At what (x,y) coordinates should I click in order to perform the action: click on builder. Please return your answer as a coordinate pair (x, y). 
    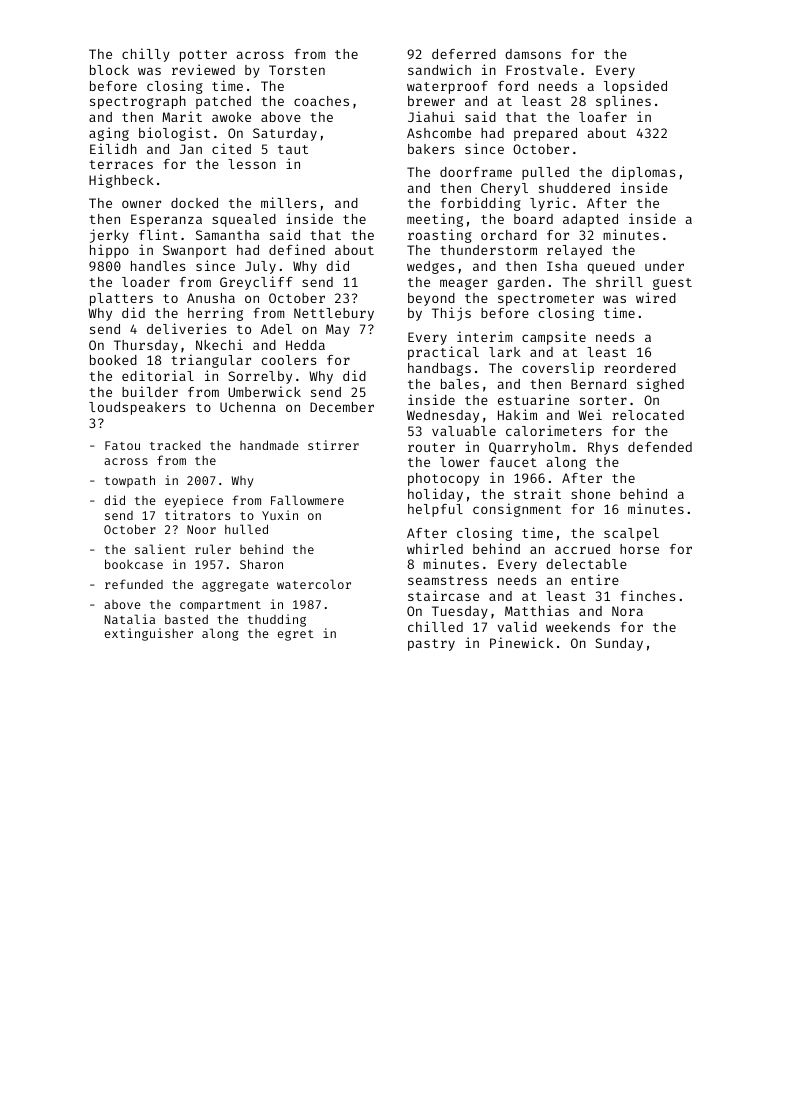
    Looking at the image, I should click on (150, 391).
